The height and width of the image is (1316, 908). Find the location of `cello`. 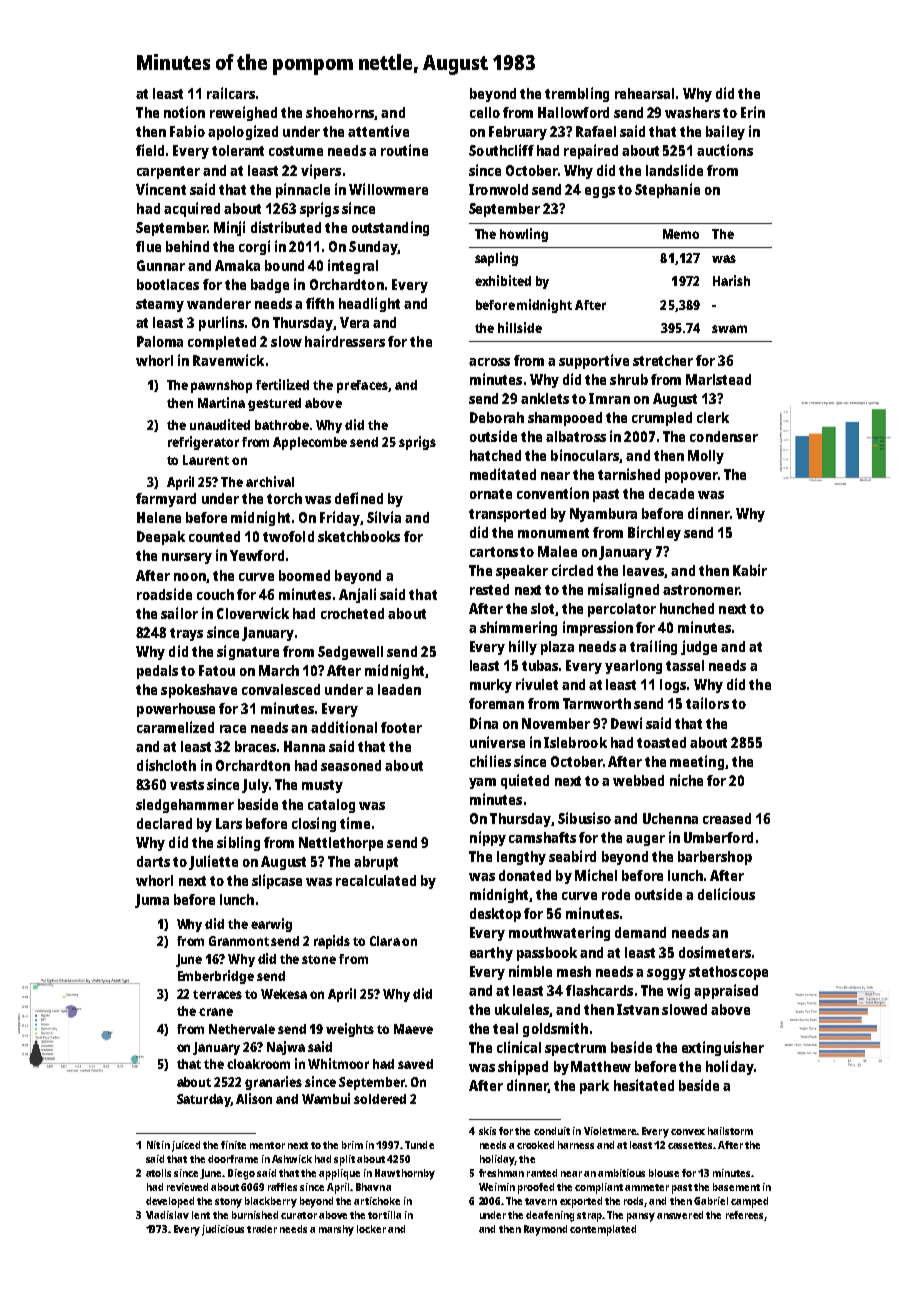

cello is located at coordinates (485, 112).
